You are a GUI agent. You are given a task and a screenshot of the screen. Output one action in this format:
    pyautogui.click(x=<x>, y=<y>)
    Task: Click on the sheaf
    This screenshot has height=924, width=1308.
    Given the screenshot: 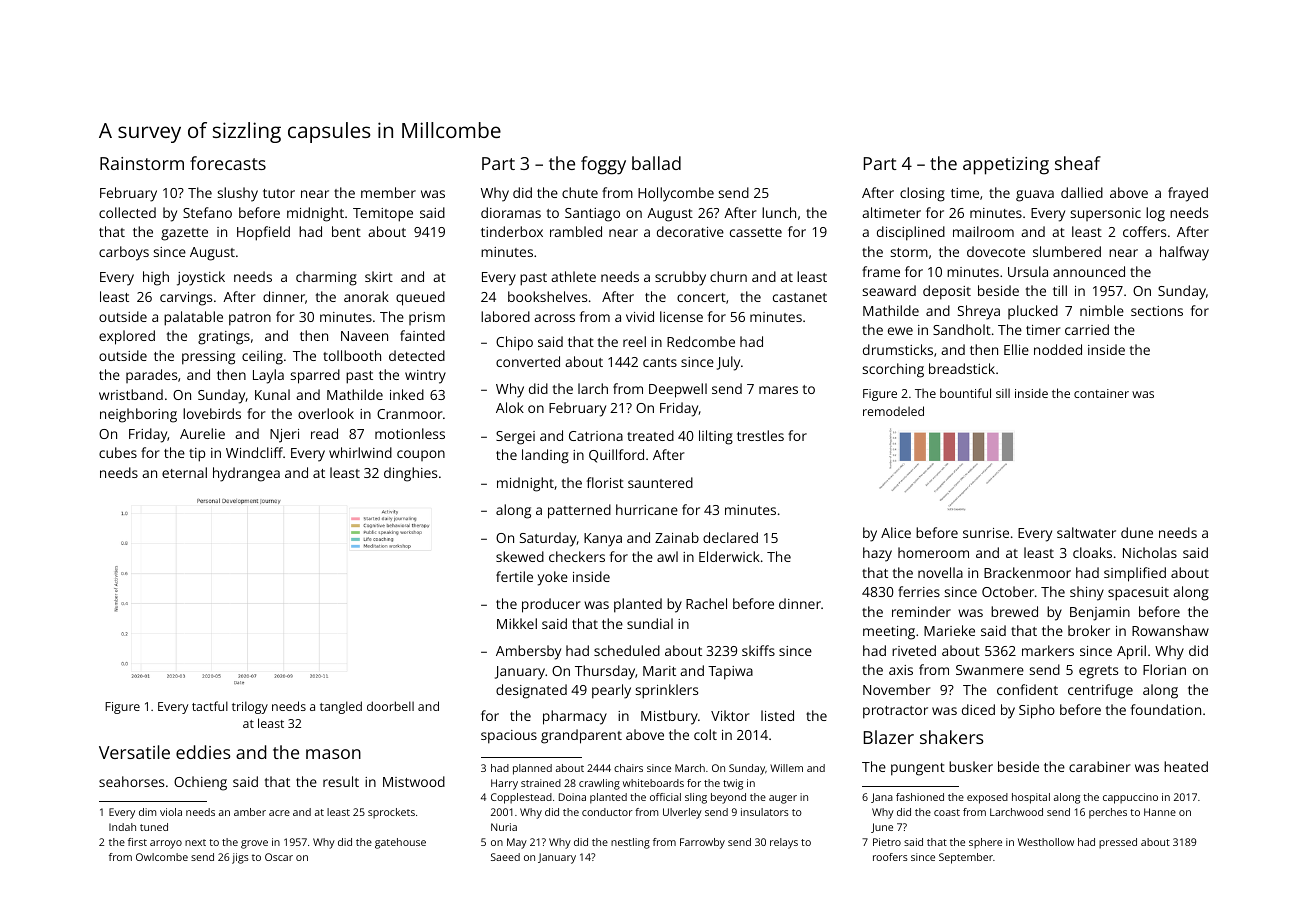 What is the action you would take?
    pyautogui.click(x=1078, y=163)
